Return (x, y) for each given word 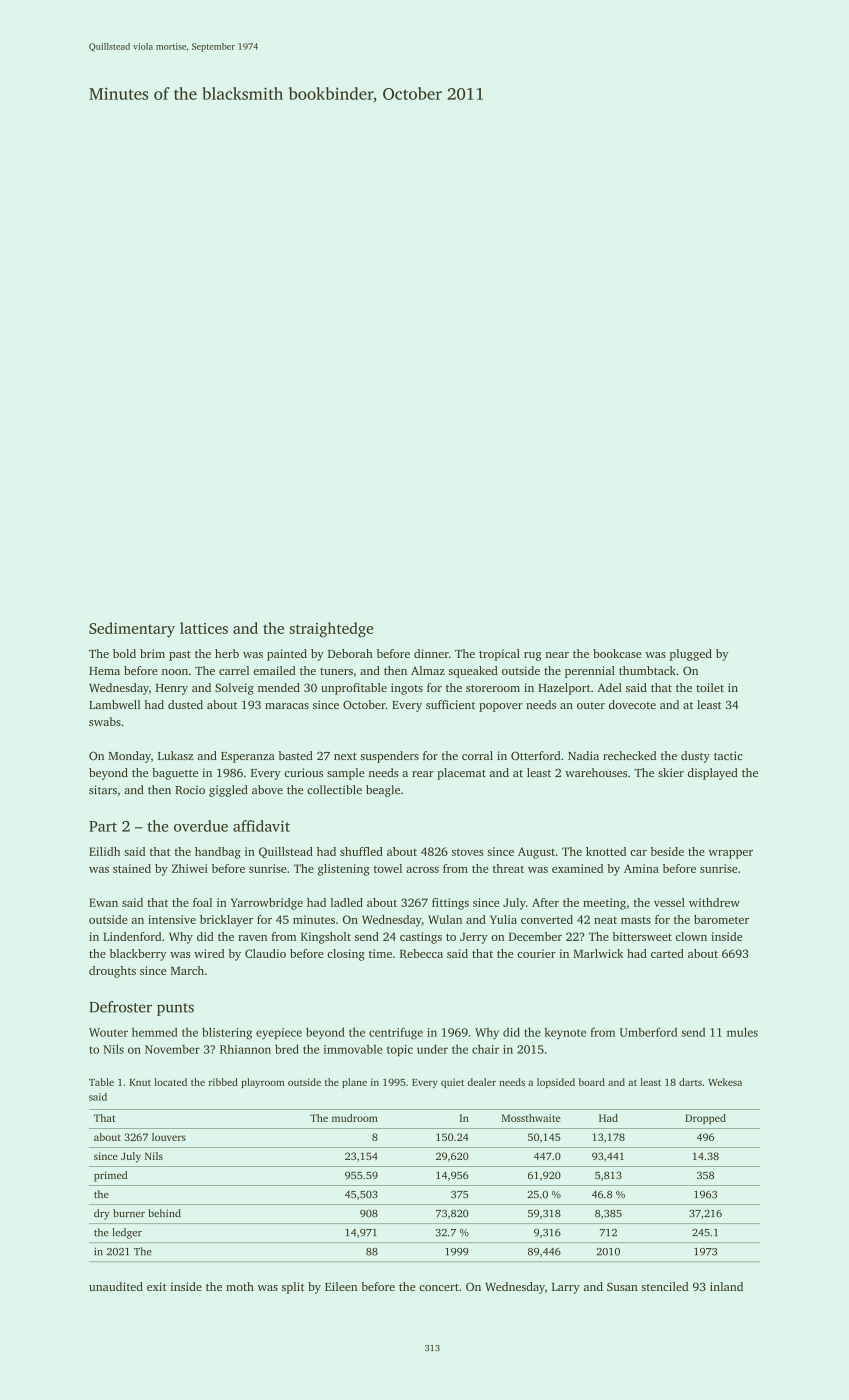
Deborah (350, 653)
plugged (691, 655)
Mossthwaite (531, 1118)
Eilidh (104, 851)
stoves (468, 852)
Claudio (265, 953)
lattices (204, 628)
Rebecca (421, 953)
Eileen (341, 1286)
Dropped (705, 1119)
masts (636, 920)
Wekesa (725, 1082)
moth (240, 1286)
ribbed (223, 1082)
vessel (669, 902)
